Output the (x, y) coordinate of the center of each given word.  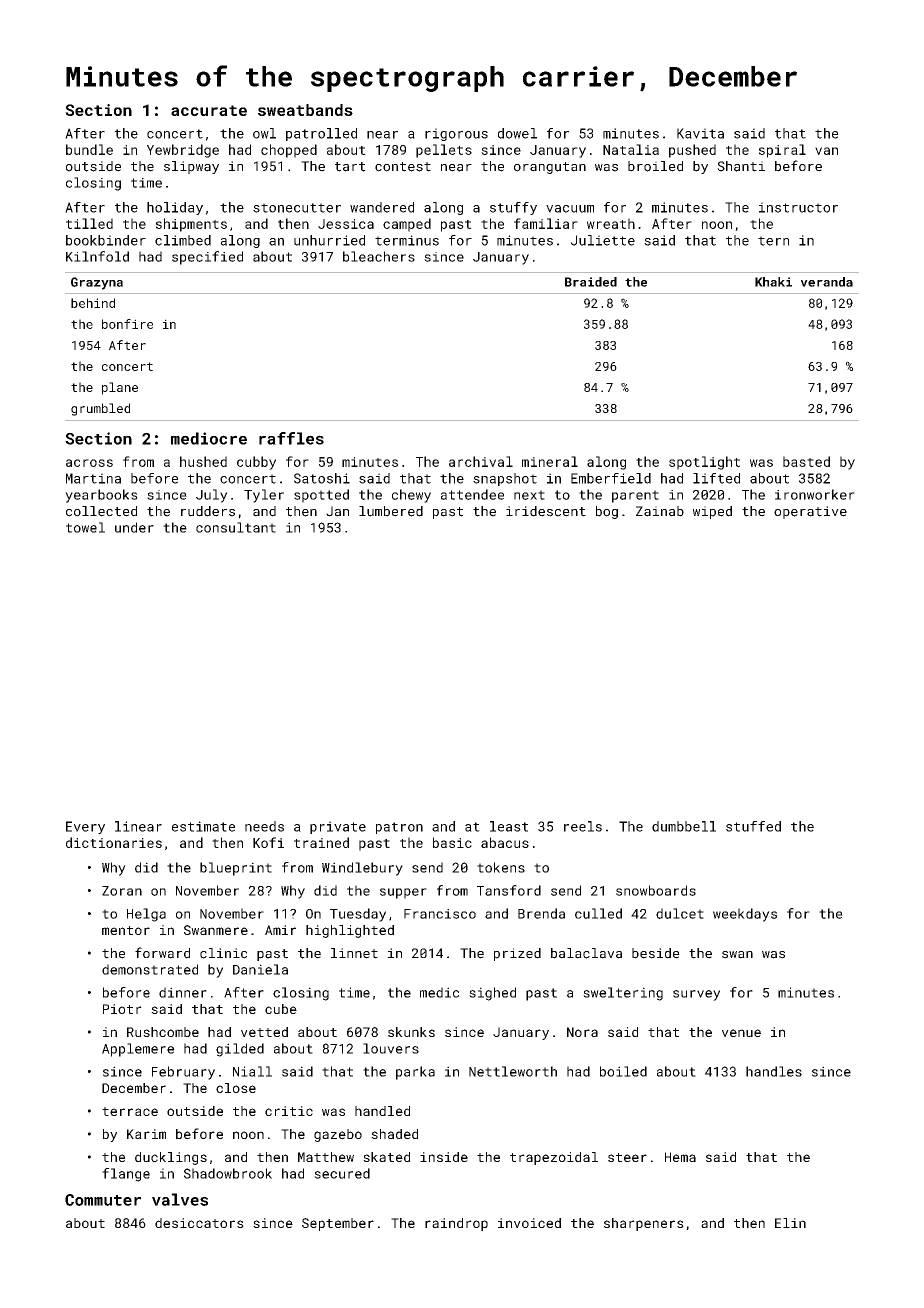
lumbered (391, 511)
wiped (712, 512)
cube (281, 1009)
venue (741, 1033)
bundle (89, 149)
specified (207, 258)
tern (773, 241)
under (134, 527)
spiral (782, 151)
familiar (546, 223)
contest (403, 167)
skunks (411, 1032)
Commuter (103, 1200)
